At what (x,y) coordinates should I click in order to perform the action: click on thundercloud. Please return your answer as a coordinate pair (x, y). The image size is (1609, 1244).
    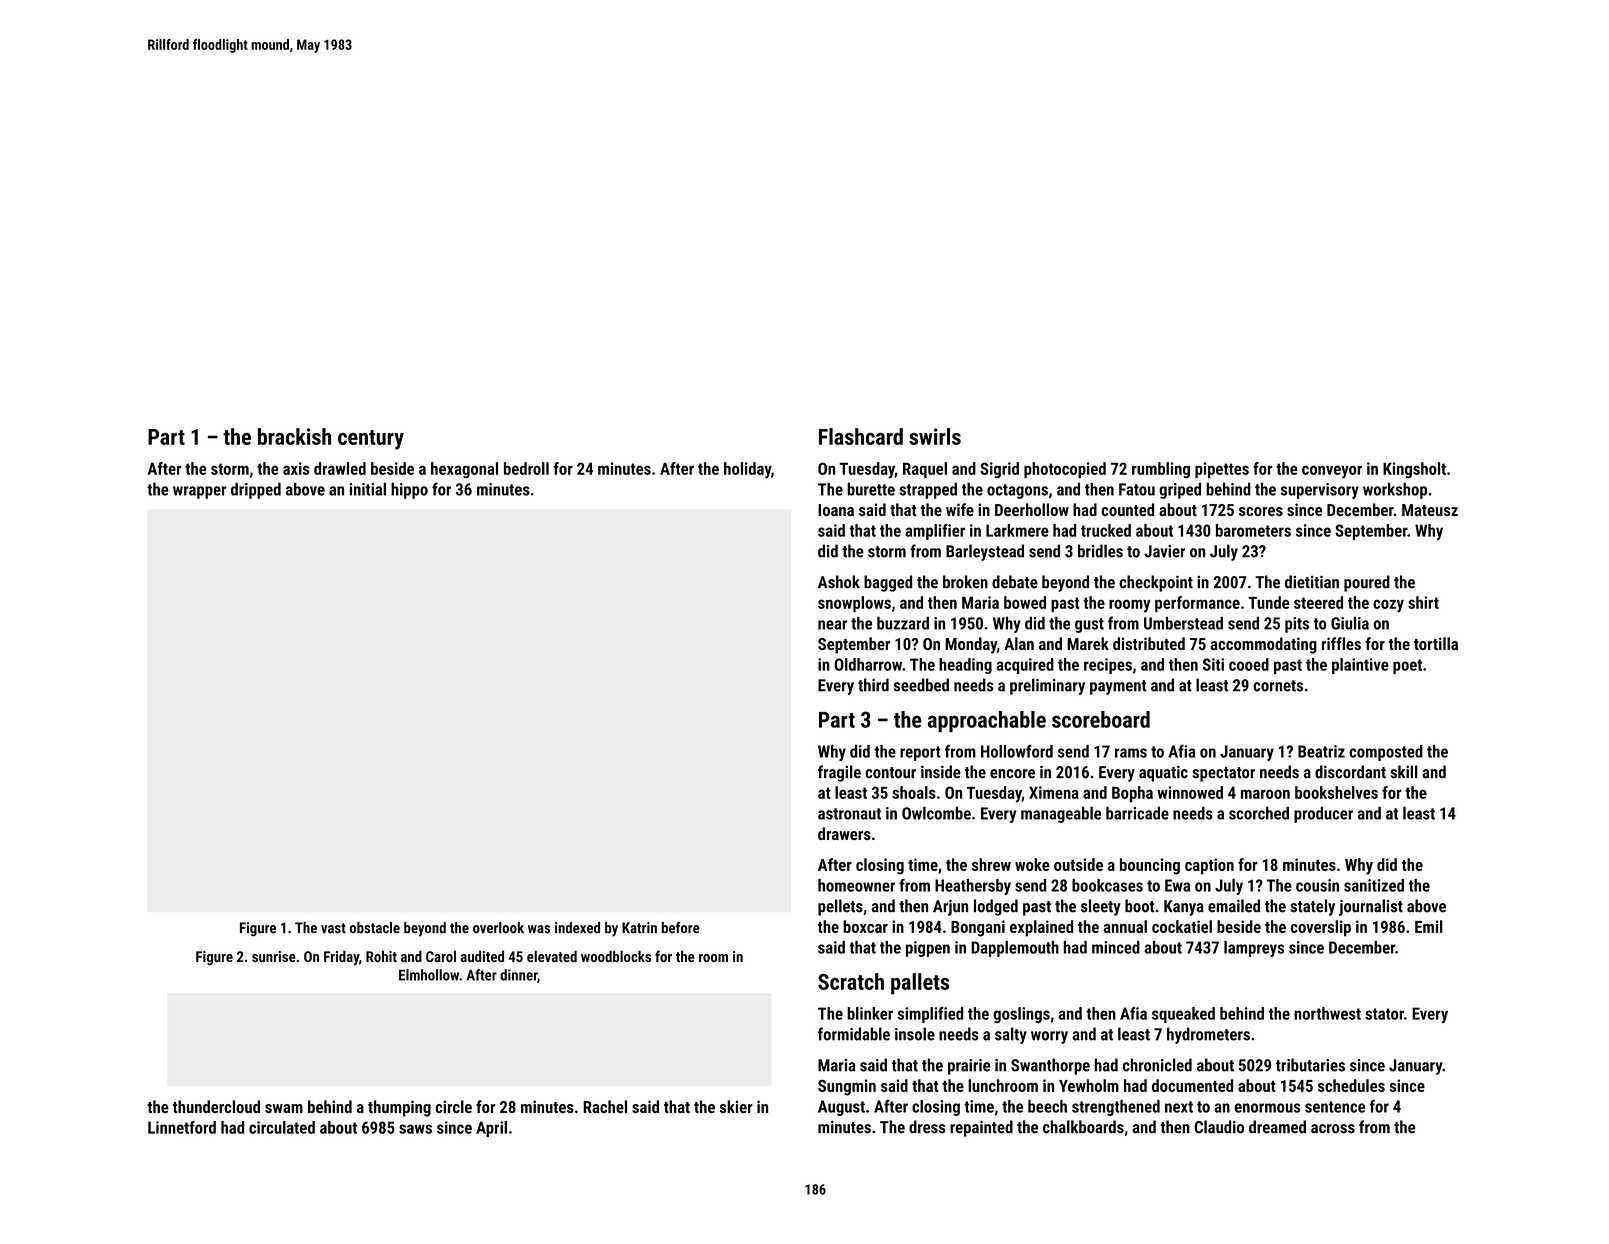
    Looking at the image, I should click on (216, 1106).
